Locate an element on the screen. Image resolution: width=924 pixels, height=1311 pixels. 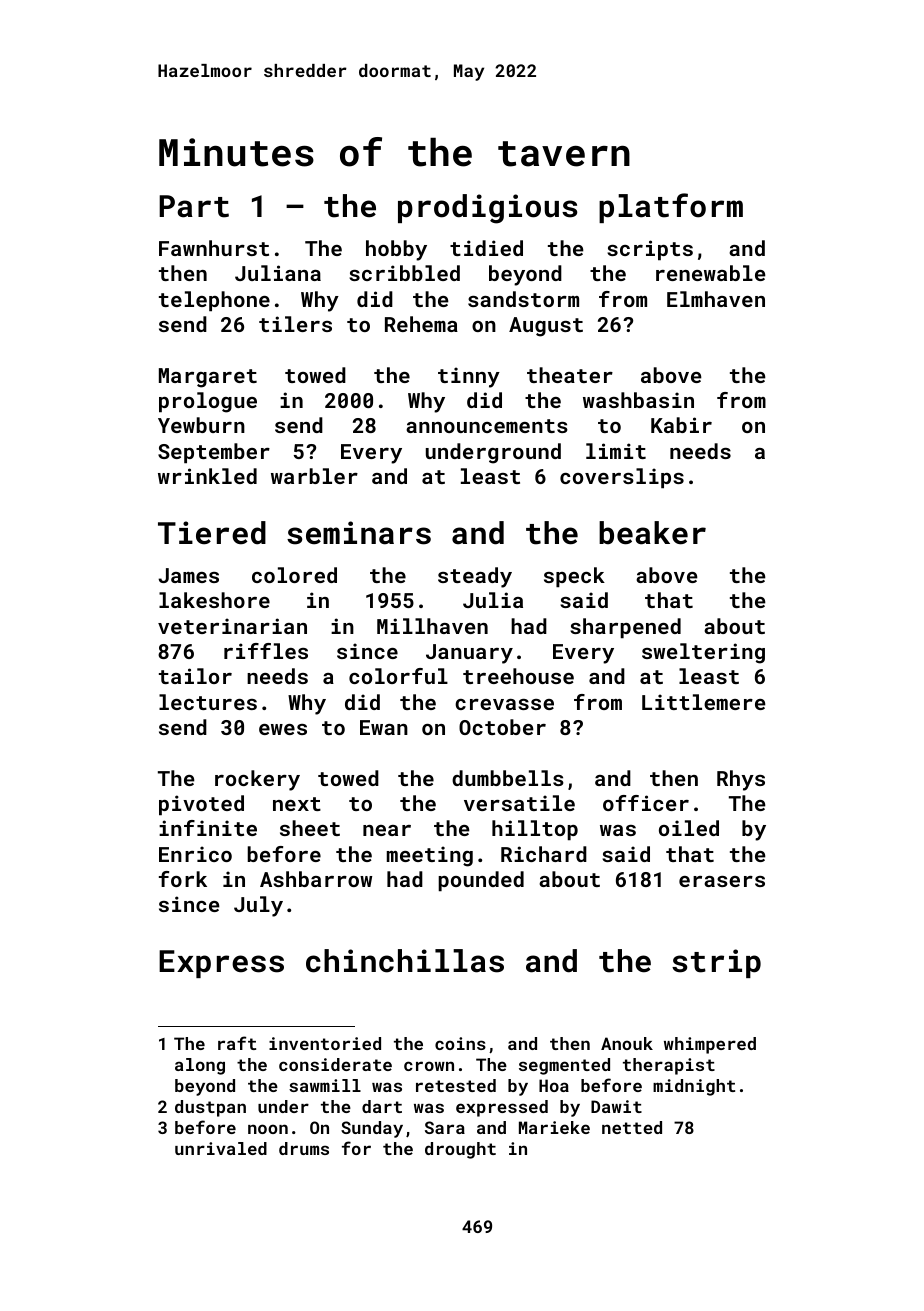
Dawit is located at coordinates (616, 1106).
